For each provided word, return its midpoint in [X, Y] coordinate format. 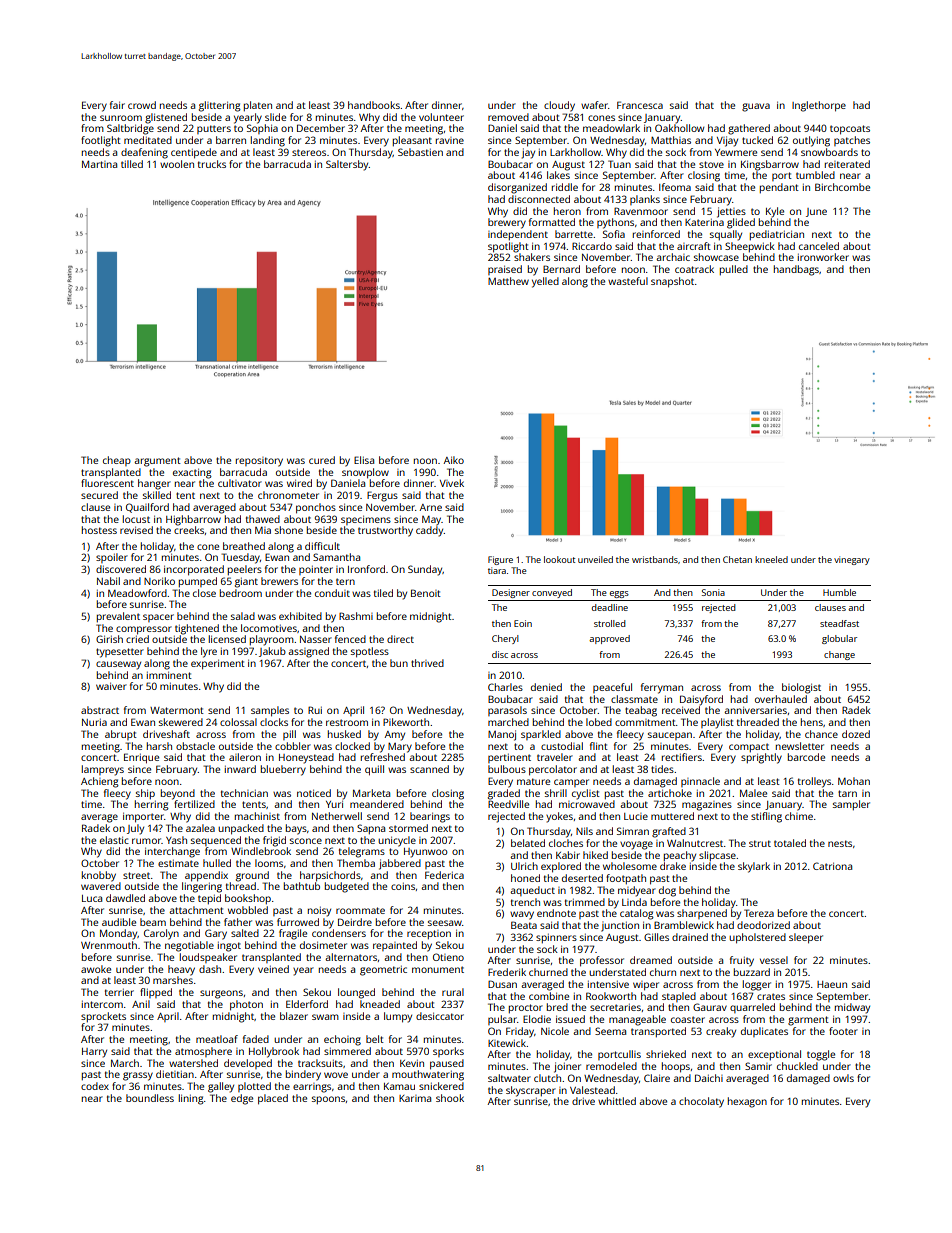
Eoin [523, 623]
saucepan [670, 736]
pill [289, 735]
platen [258, 106]
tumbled [815, 175]
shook [450, 1098]
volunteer [441, 117]
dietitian [175, 1074]
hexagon [747, 1102]
